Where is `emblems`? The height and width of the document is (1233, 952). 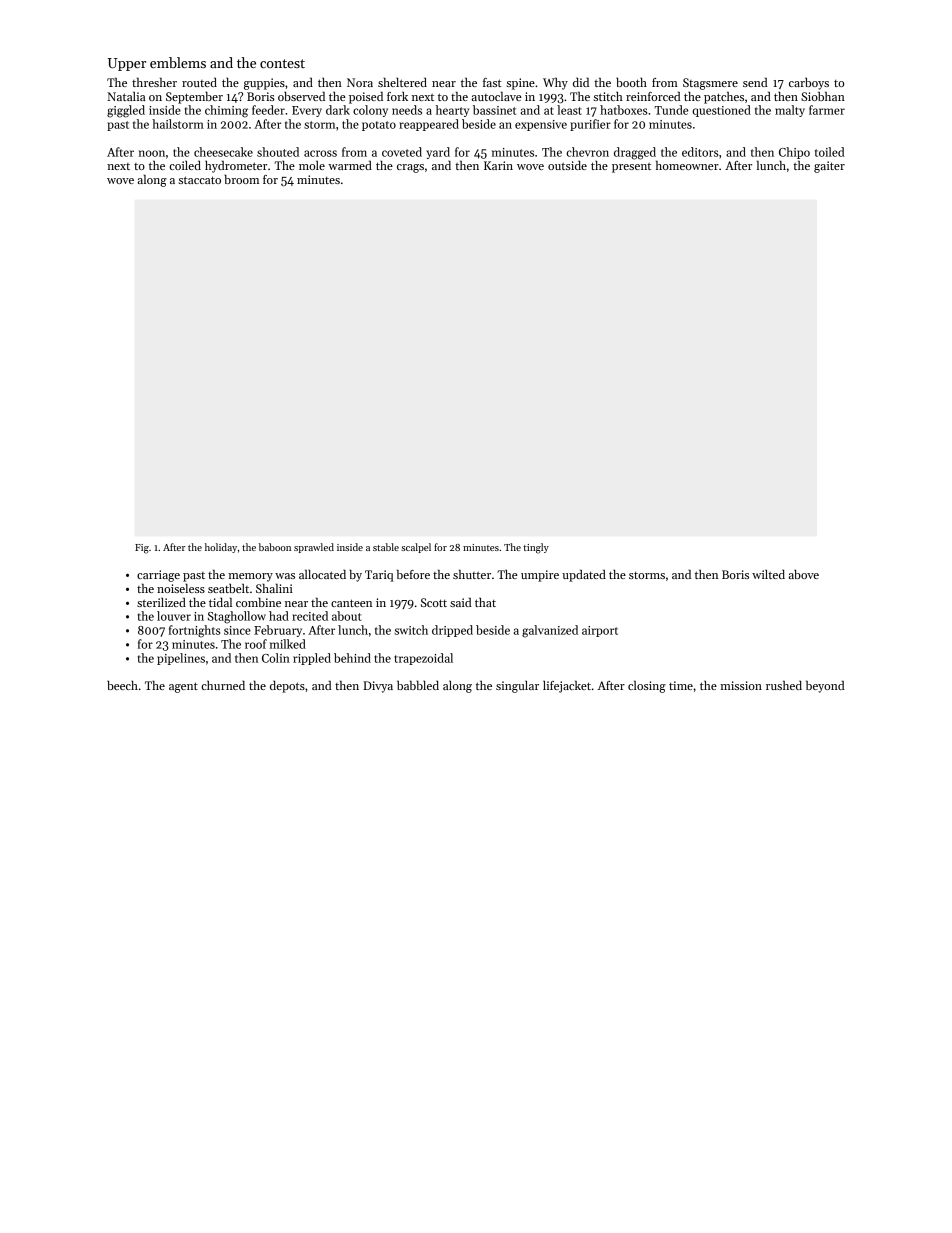
emblems is located at coordinates (178, 62).
